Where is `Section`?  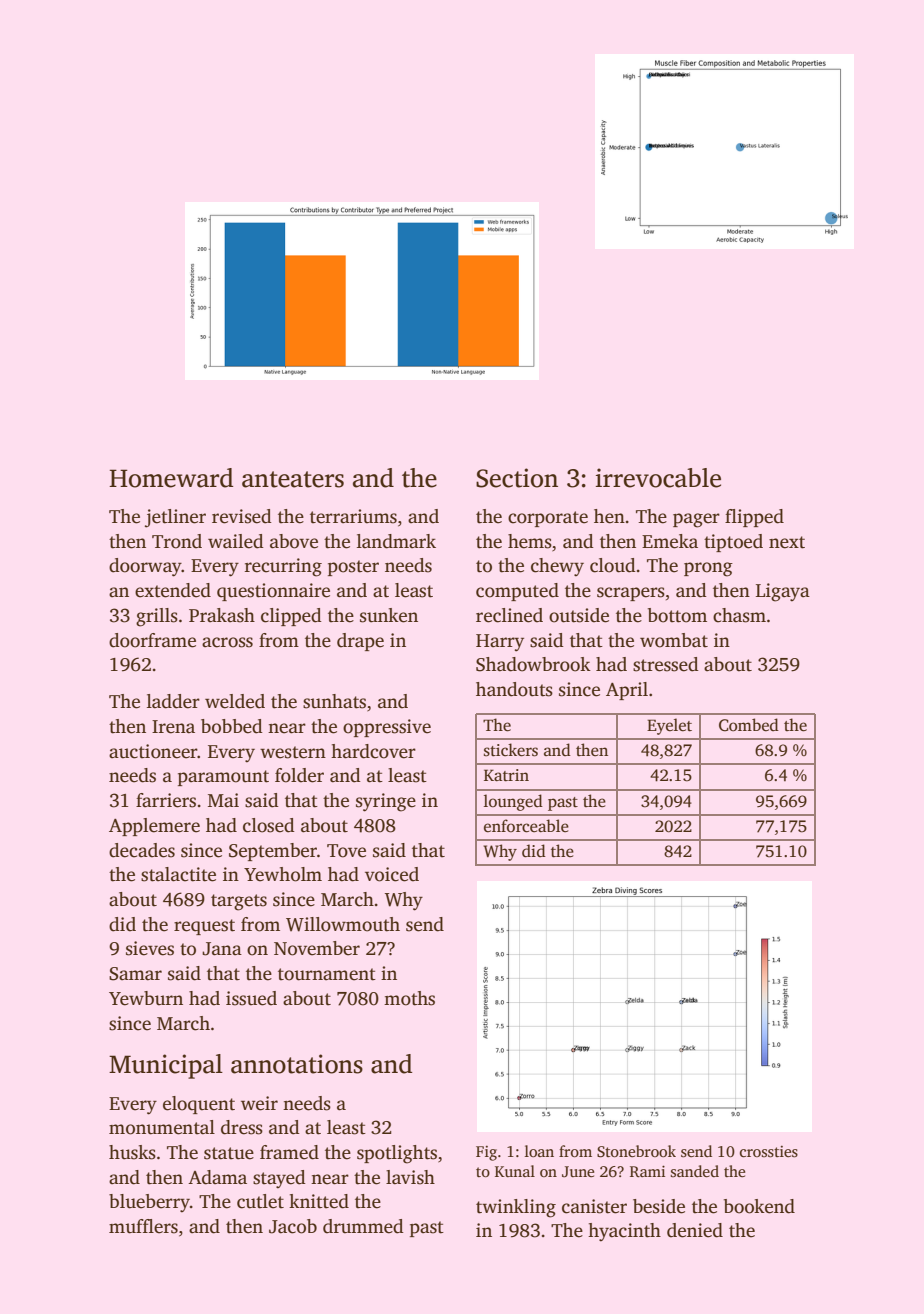
Section is located at coordinates (517, 478).
